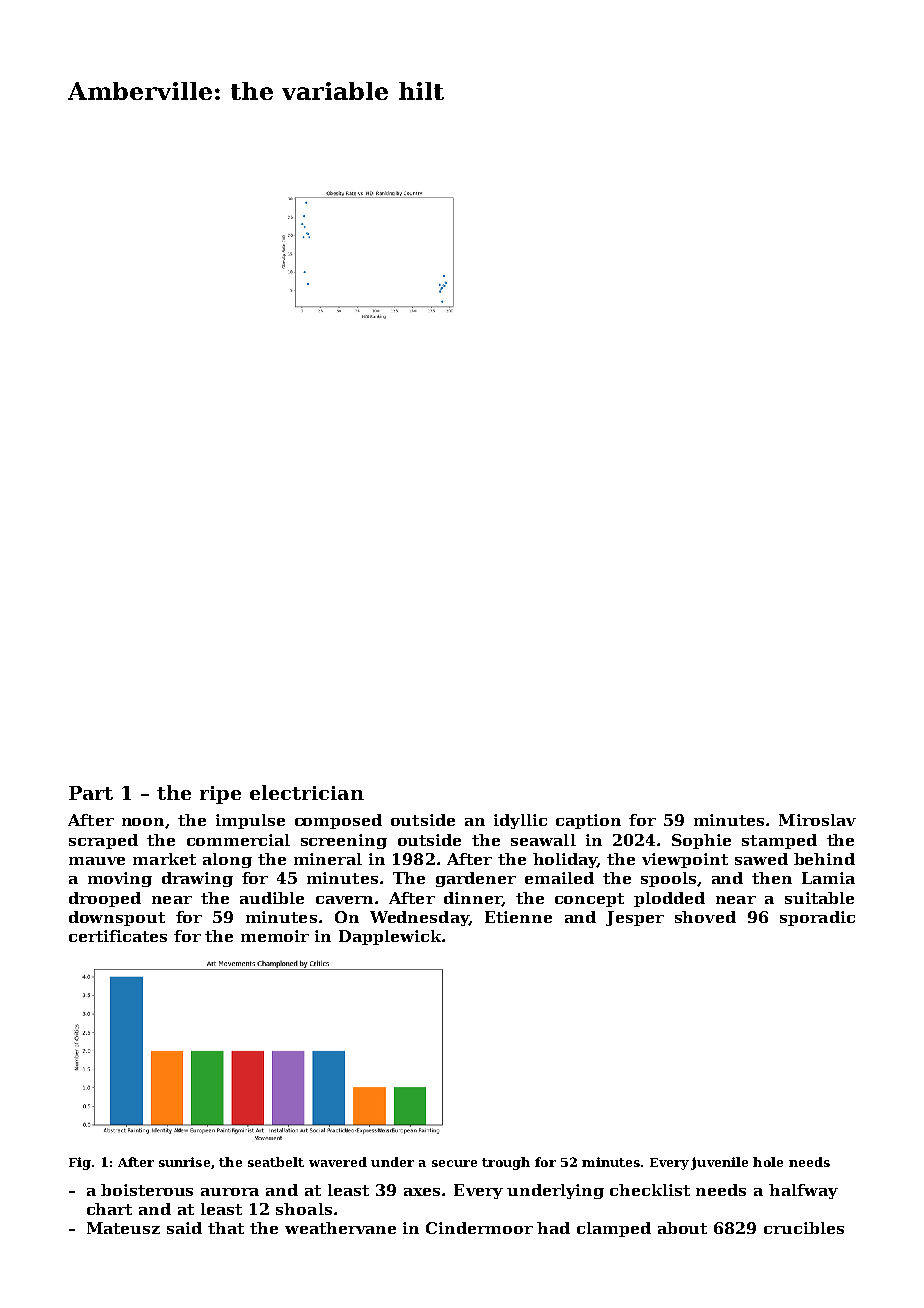 This image has width=924, height=1308. What do you see at coordinates (390, 937) in the image?
I see `Dapplewick` at bounding box center [390, 937].
